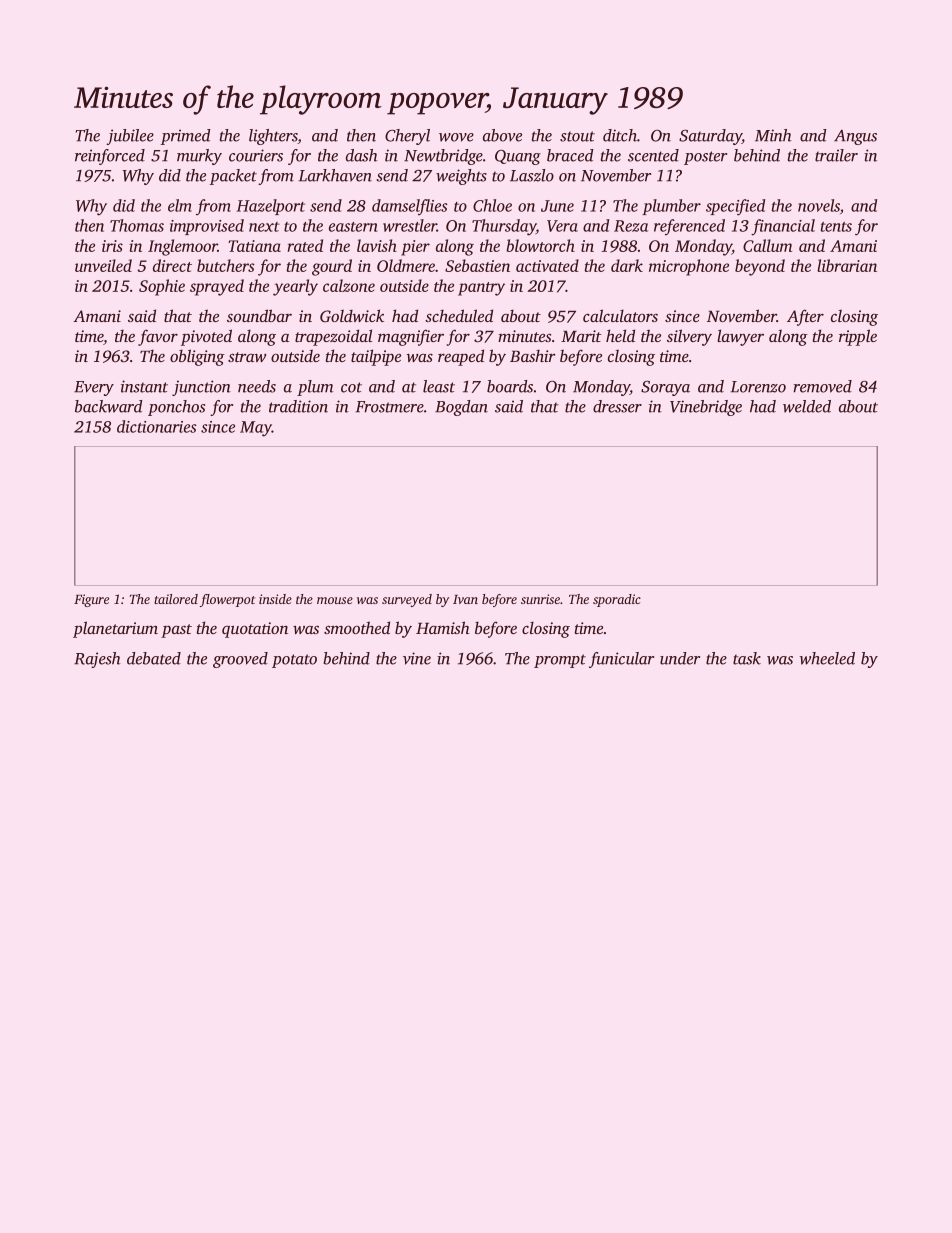  Describe the element at coordinates (256, 429) in the screenshot. I see `May` at that location.
